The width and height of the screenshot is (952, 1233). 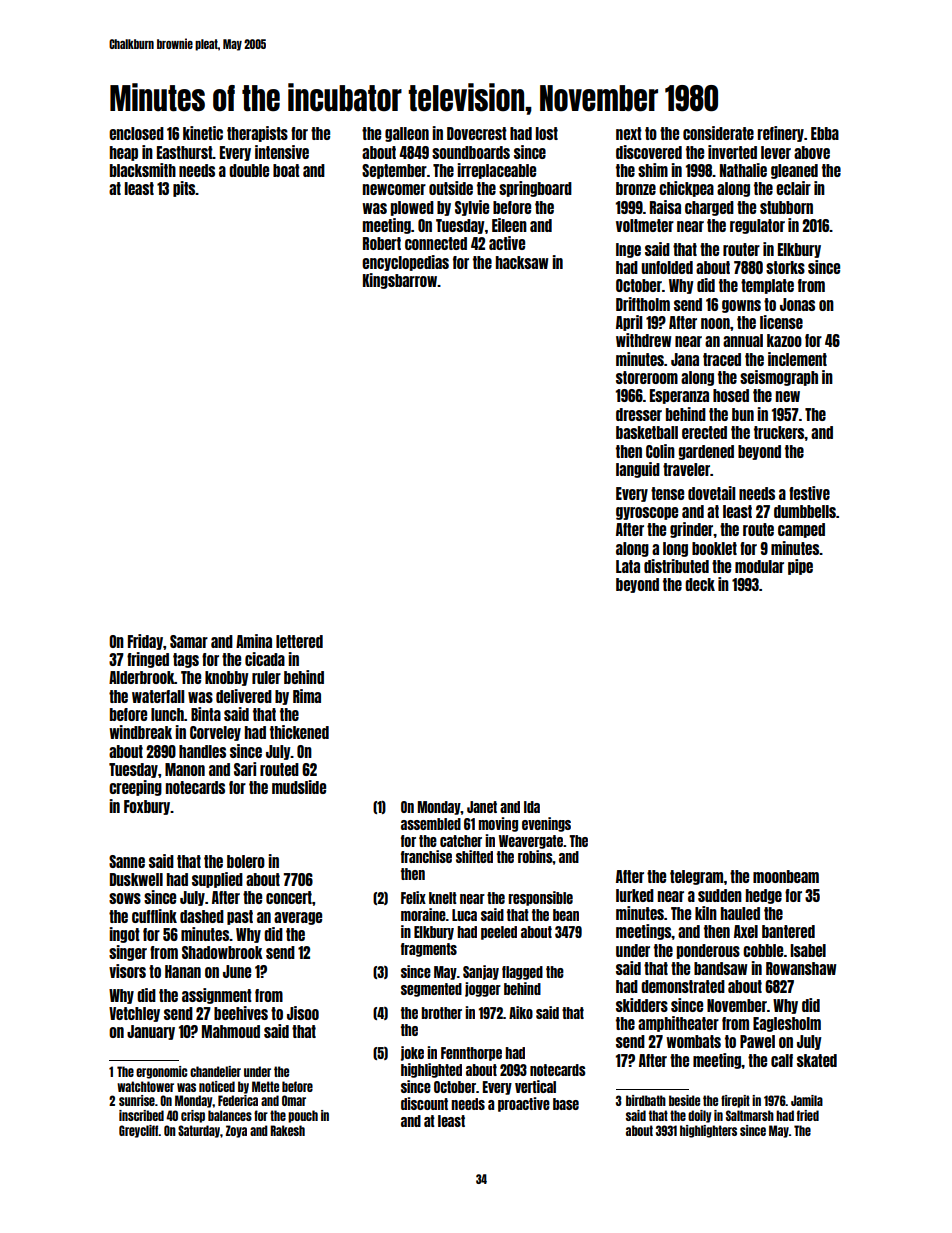 What do you see at coordinates (546, 824) in the screenshot?
I see `evenings` at bounding box center [546, 824].
